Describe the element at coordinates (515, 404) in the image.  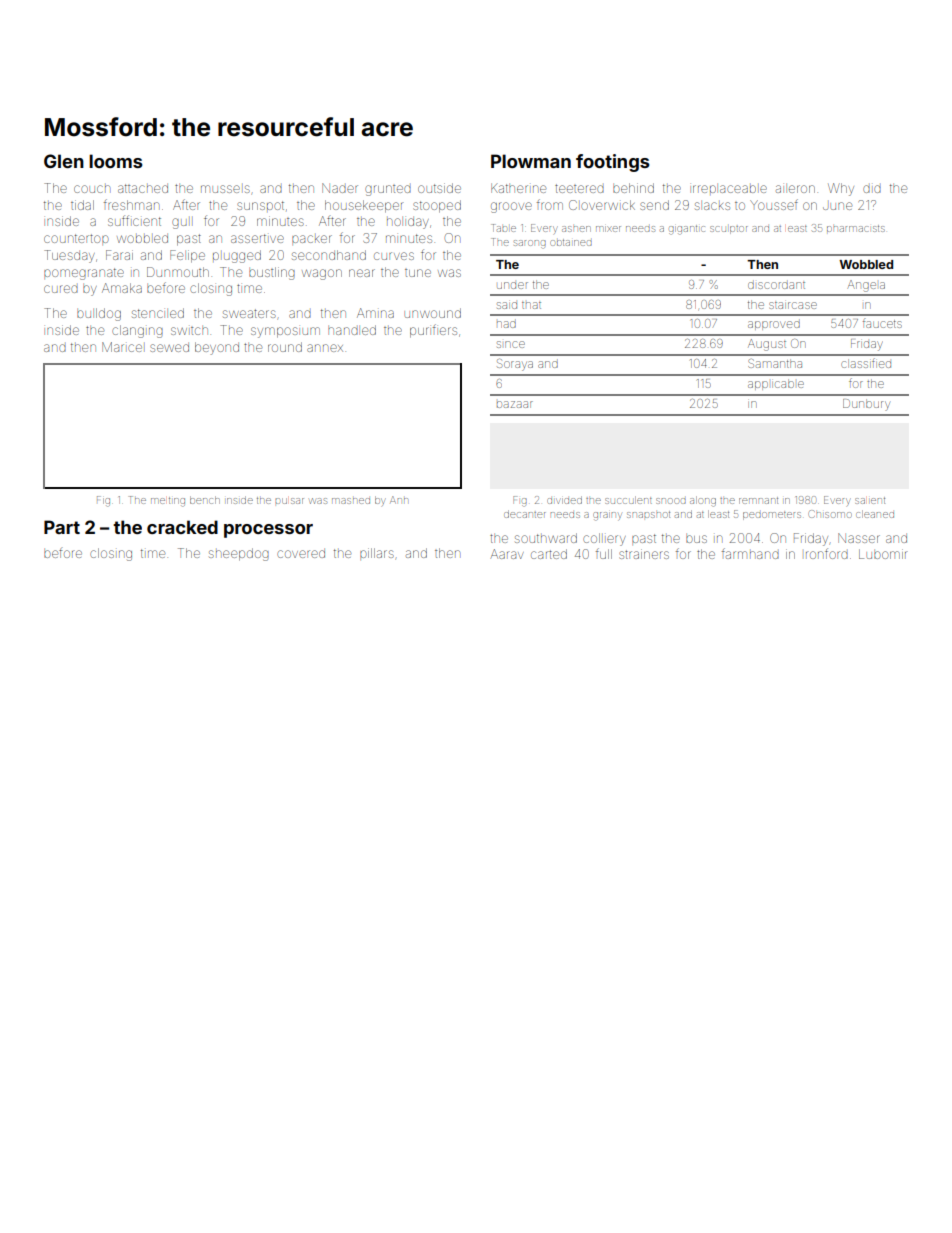
I see `bazaar` at that location.
